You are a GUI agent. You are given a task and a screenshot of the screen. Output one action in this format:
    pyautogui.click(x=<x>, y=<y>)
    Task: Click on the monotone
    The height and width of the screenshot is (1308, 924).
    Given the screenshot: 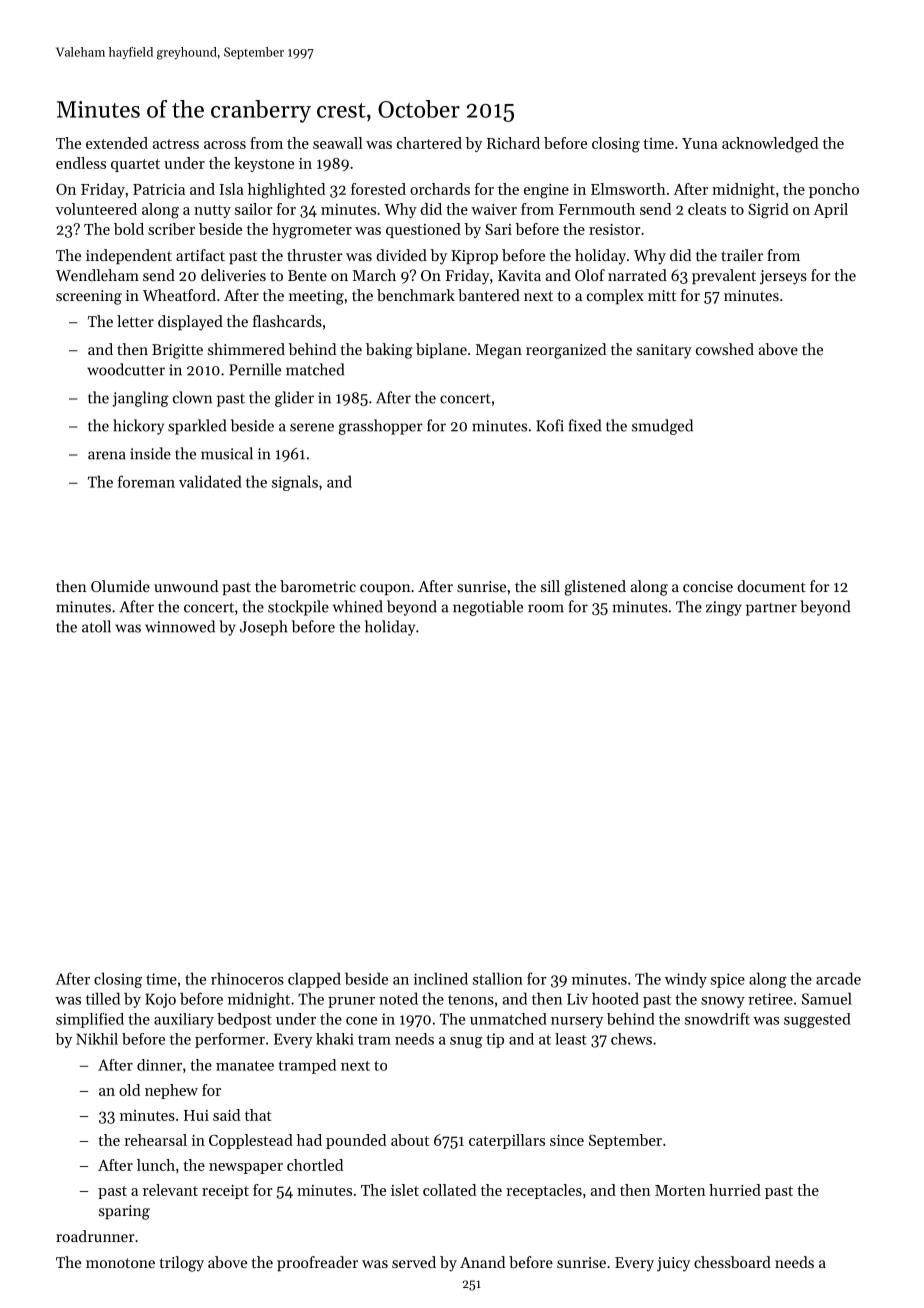 What is the action you would take?
    pyautogui.click(x=120, y=1263)
